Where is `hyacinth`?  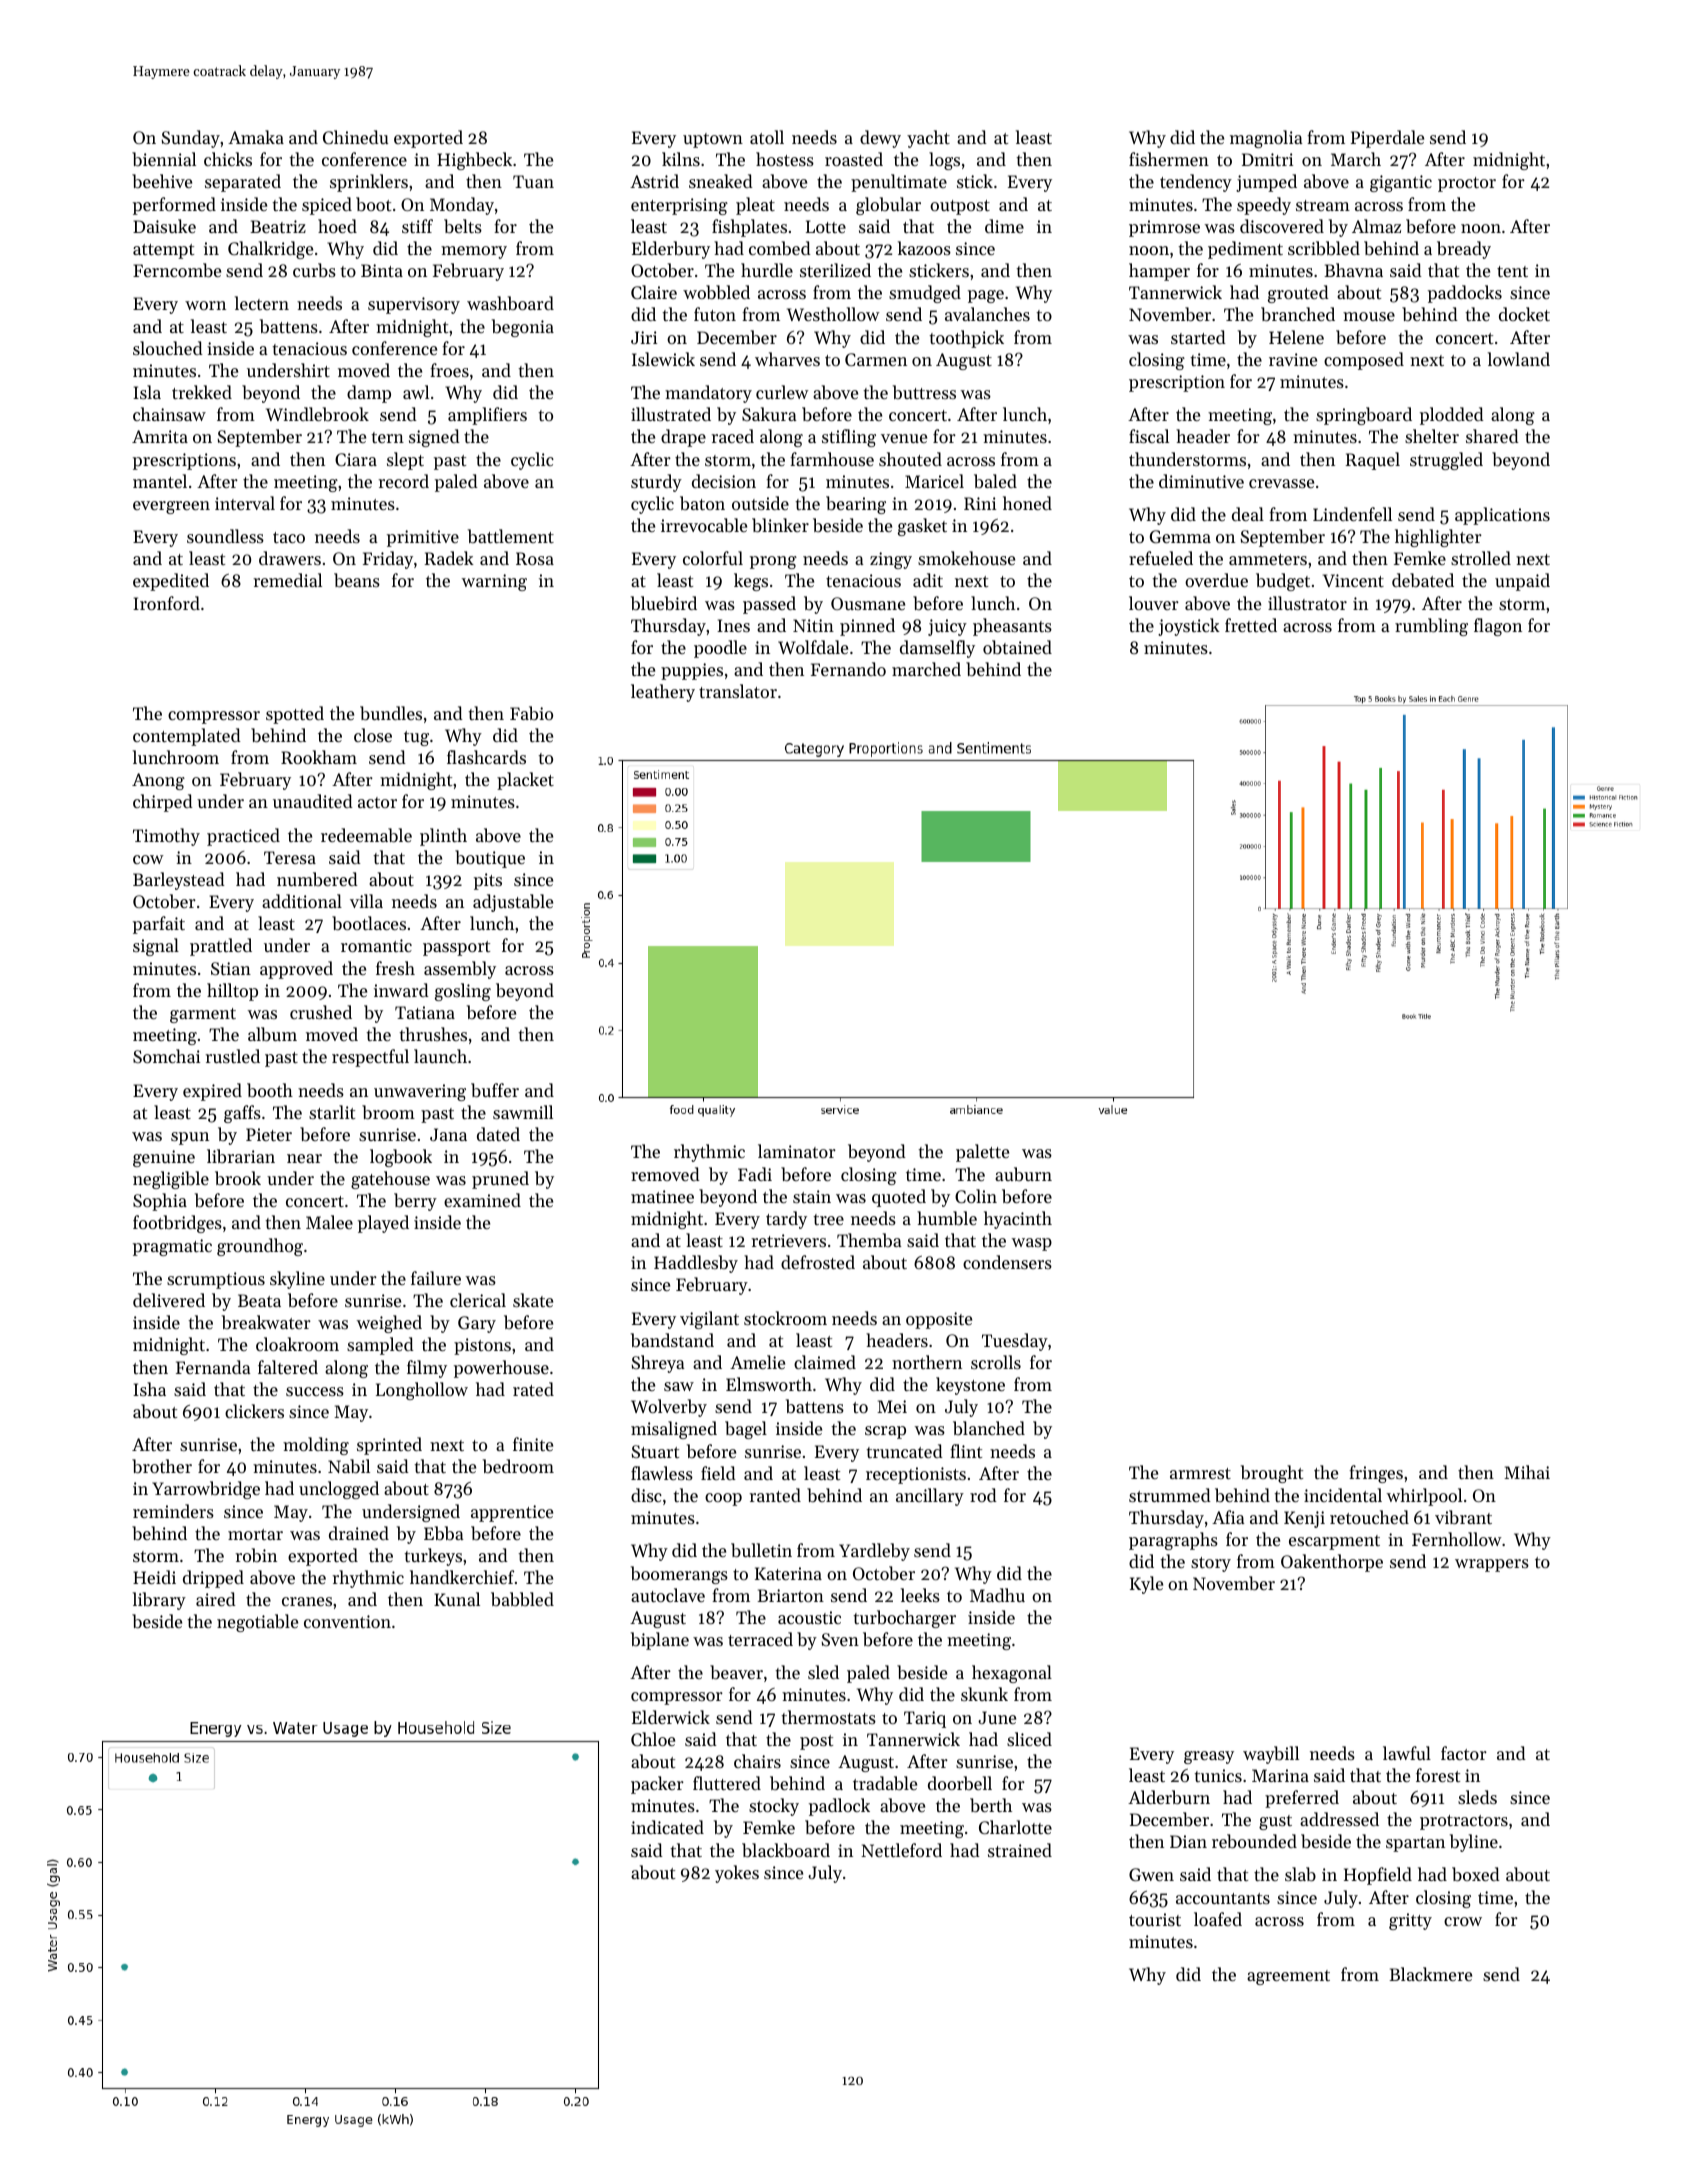
hyacinth is located at coordinates (1018, 1220).
